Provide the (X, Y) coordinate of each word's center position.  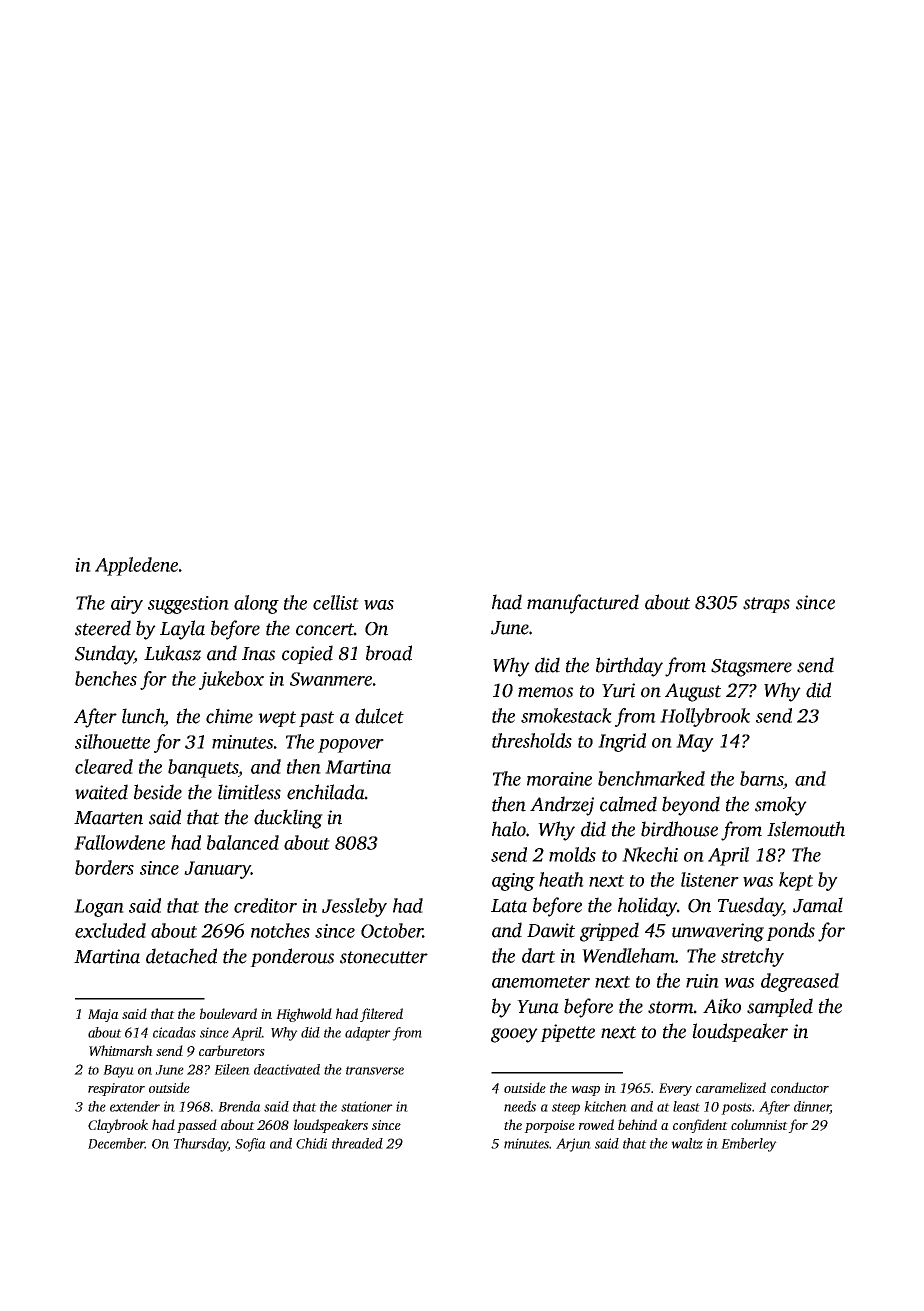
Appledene (136, 566)
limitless (249, 792)
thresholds (532, 740)
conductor (800, 1087)
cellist (336, 602)
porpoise (549, 1126)
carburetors (232, 1050)
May (695, 743)
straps (766, 605)
